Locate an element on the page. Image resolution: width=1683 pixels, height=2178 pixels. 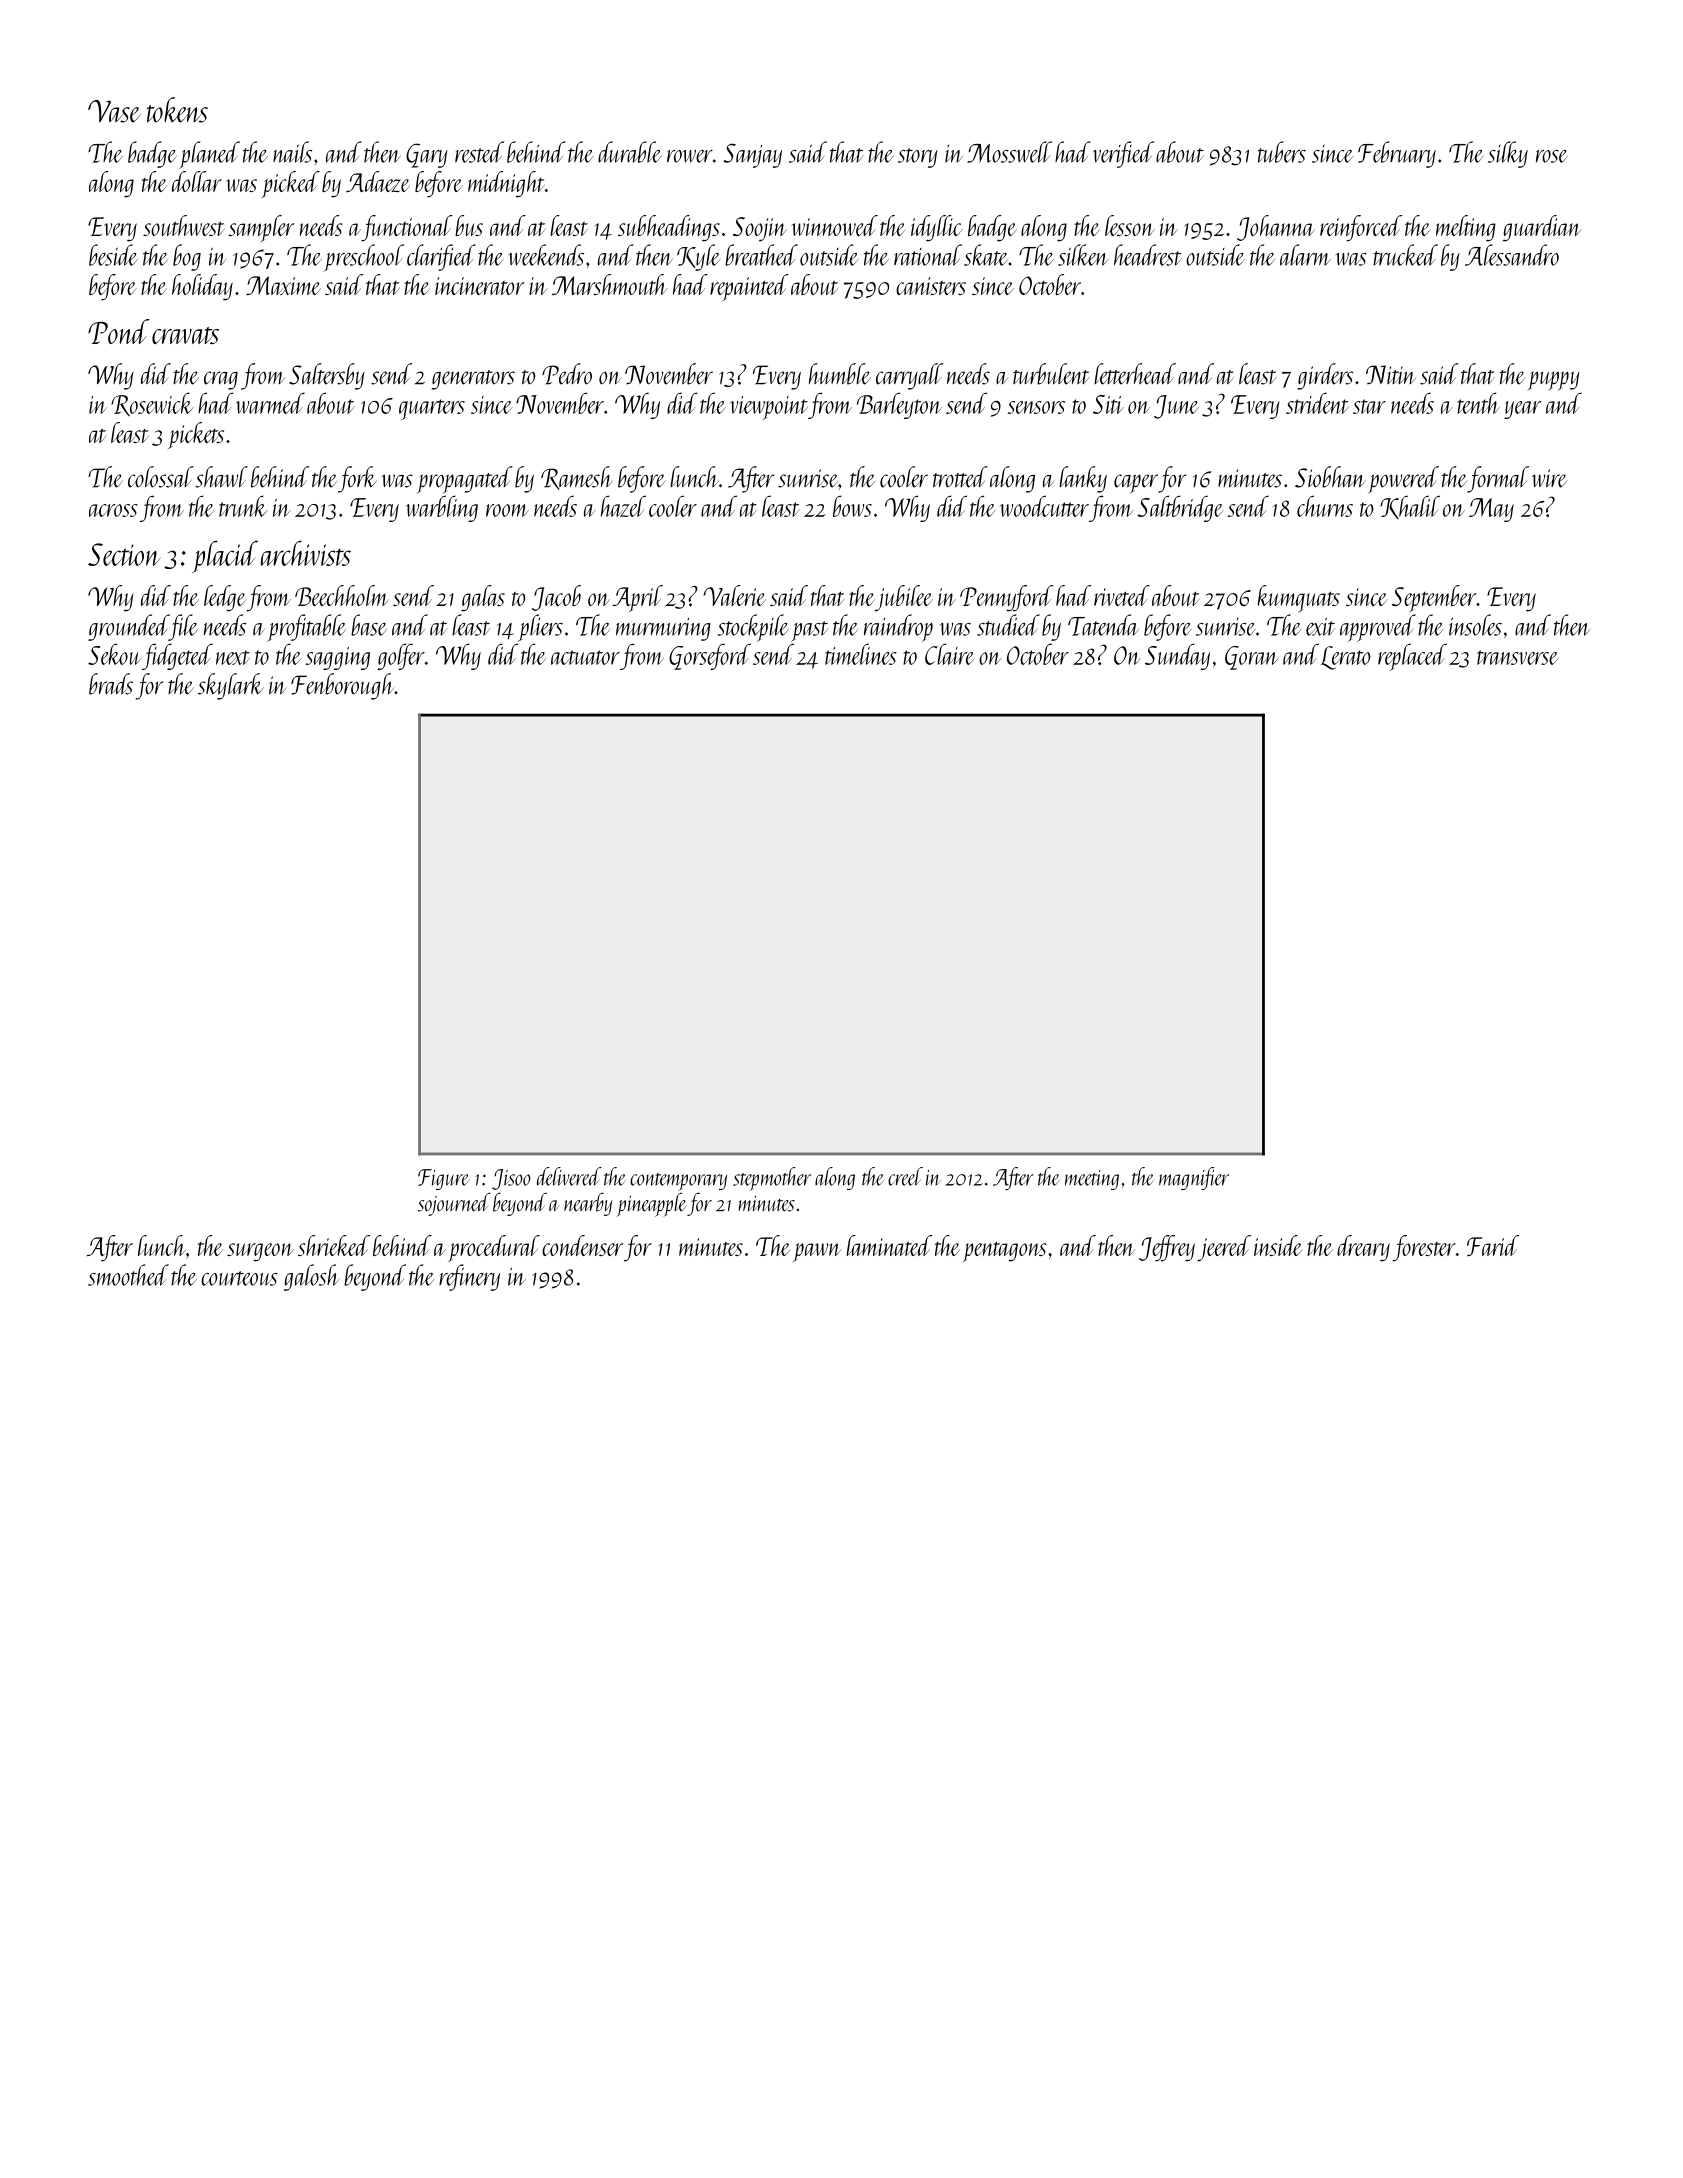
magnifier is located at coordinates (1194, 1178).
